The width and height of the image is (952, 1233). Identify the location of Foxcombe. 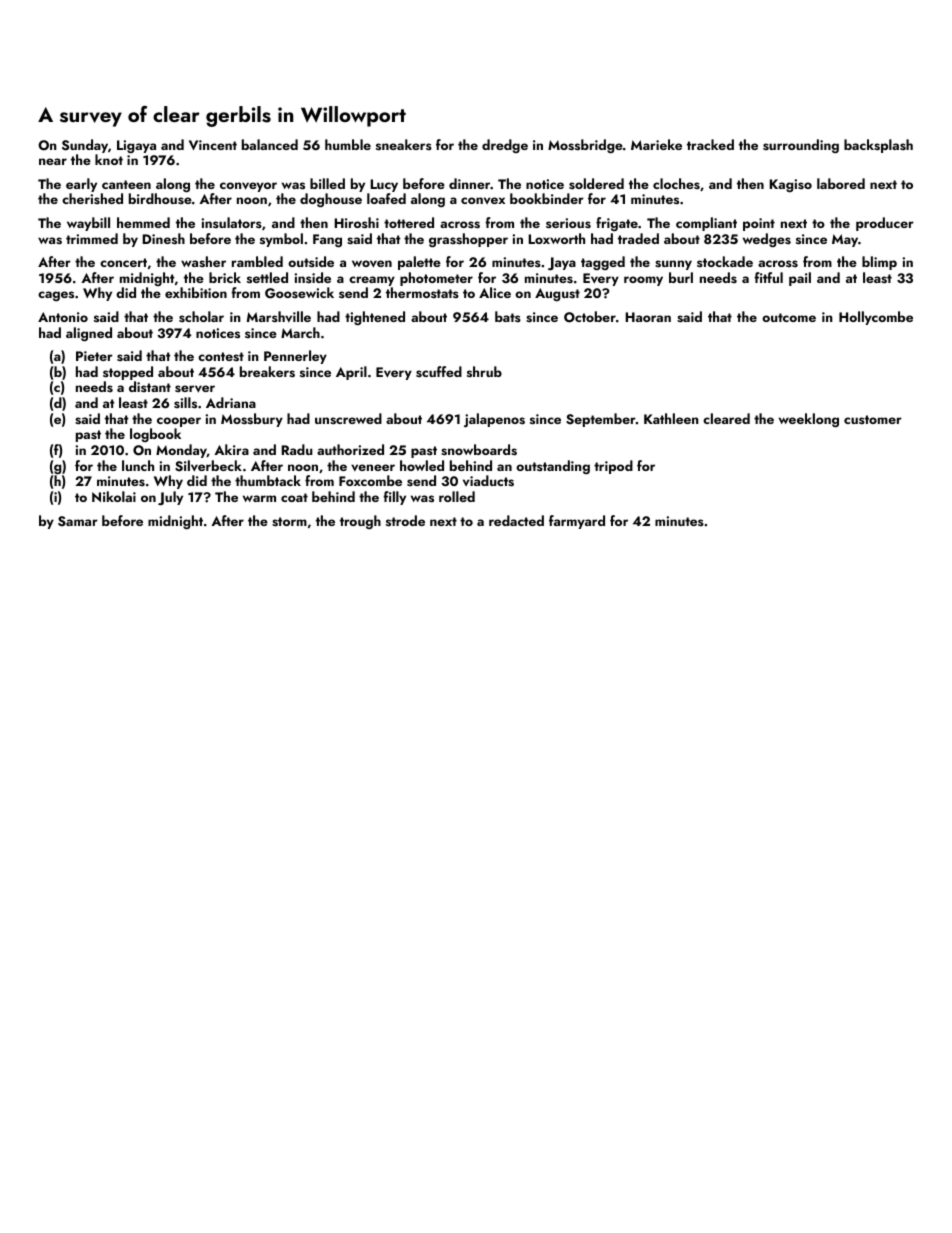
(370, 480).
